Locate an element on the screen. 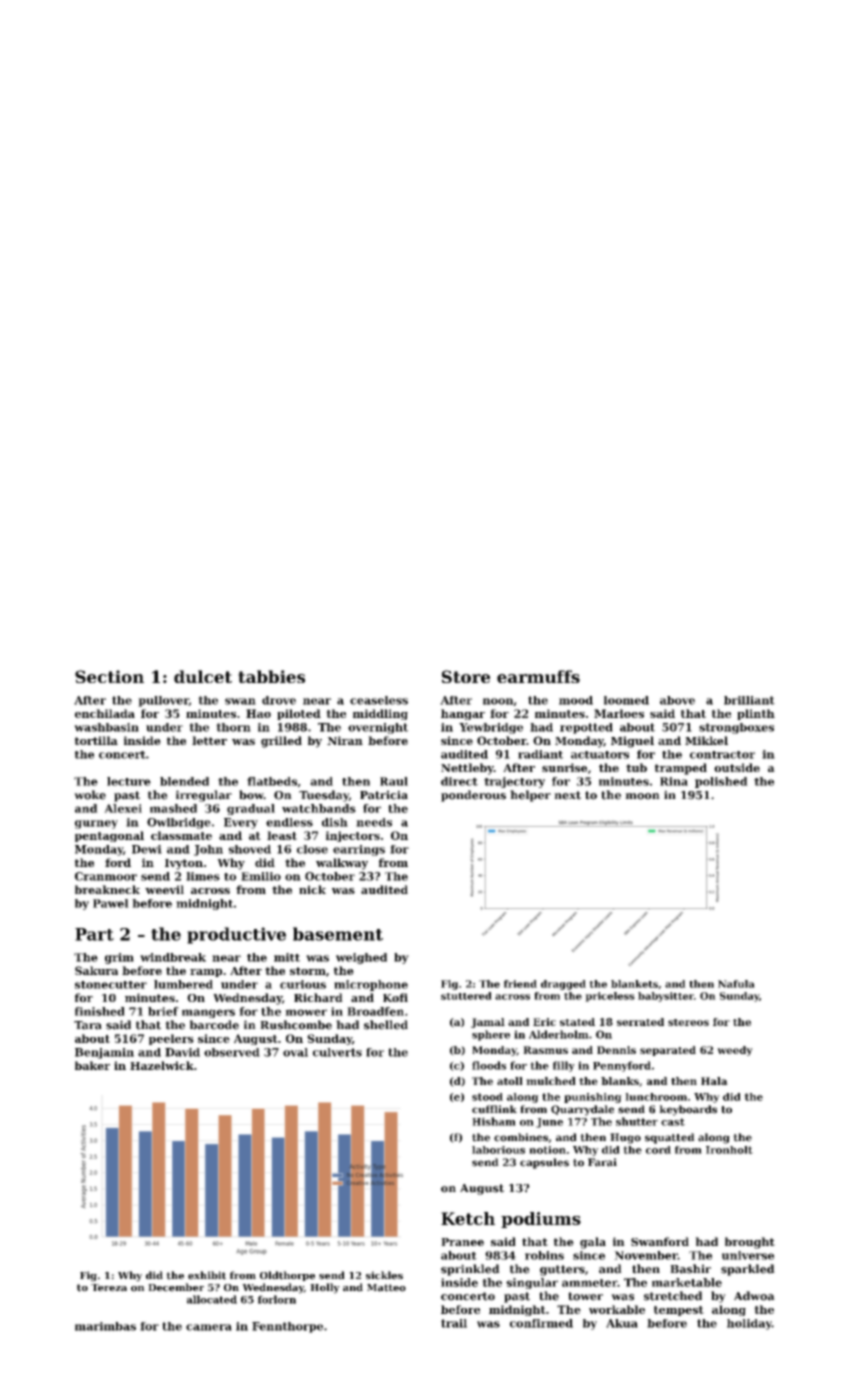  Akua is located at coordinates (622, 1323).
